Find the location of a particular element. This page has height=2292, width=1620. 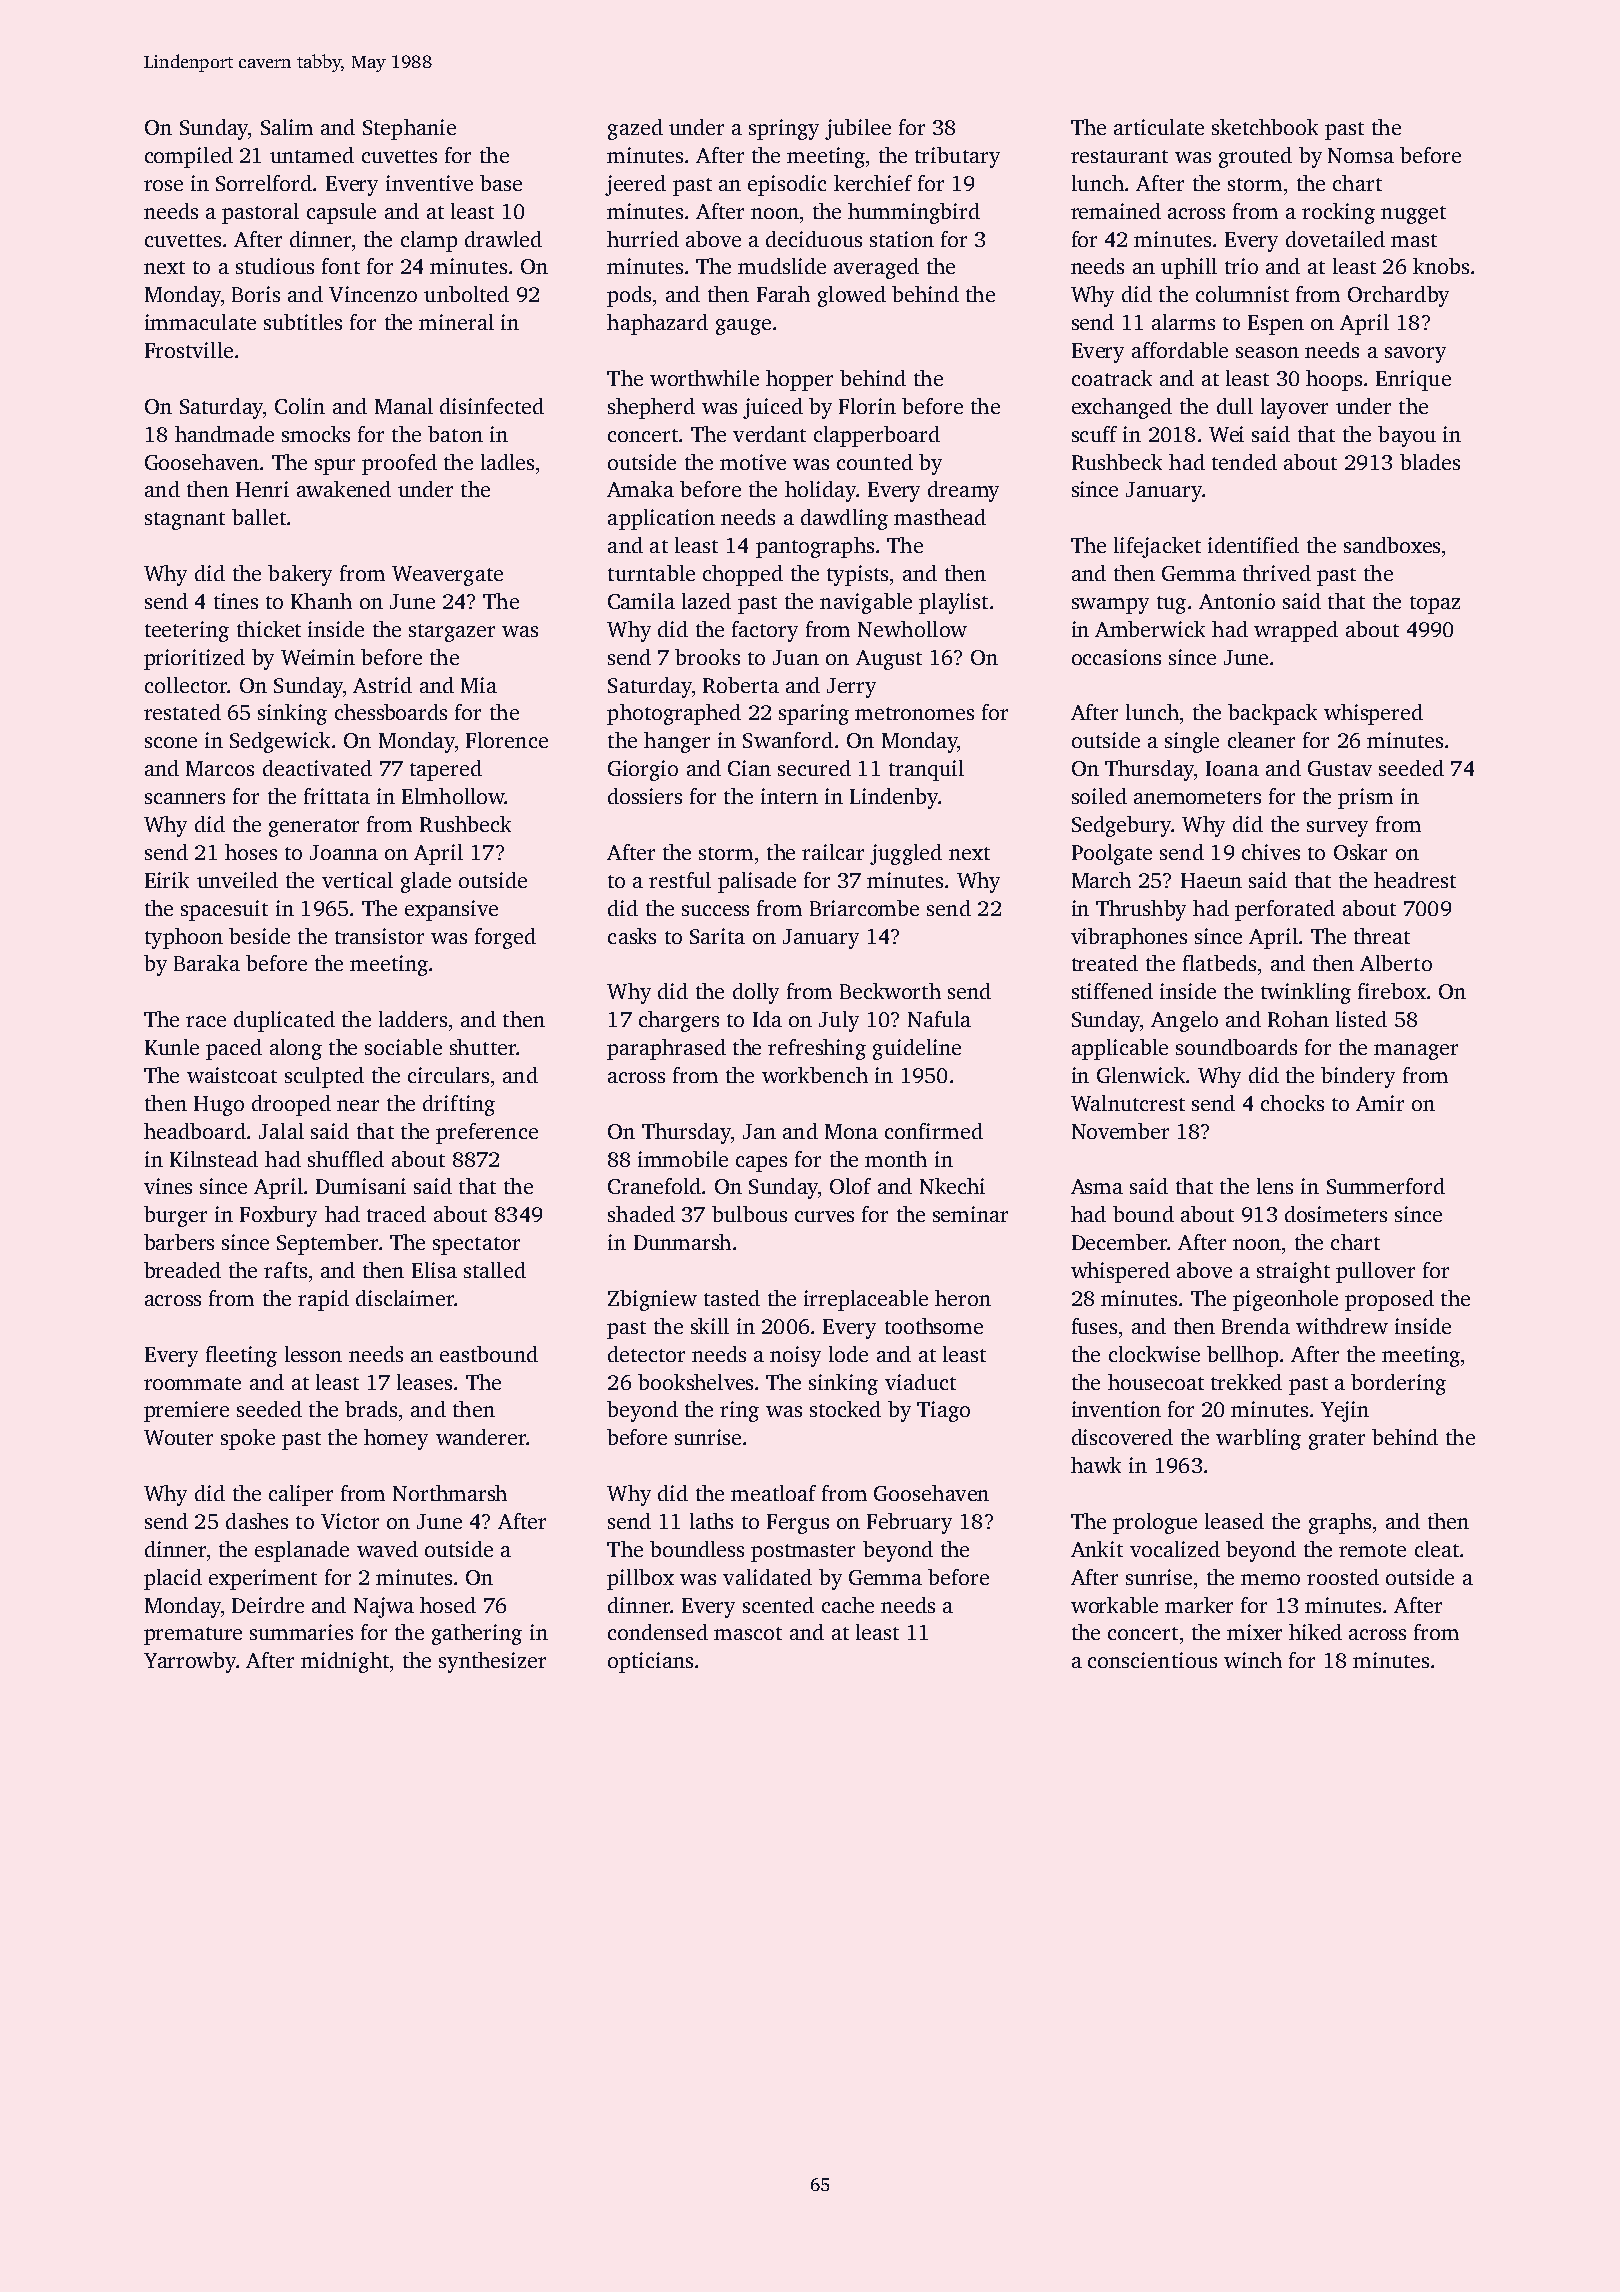

disinfected is located at coordinates (492, 406).
